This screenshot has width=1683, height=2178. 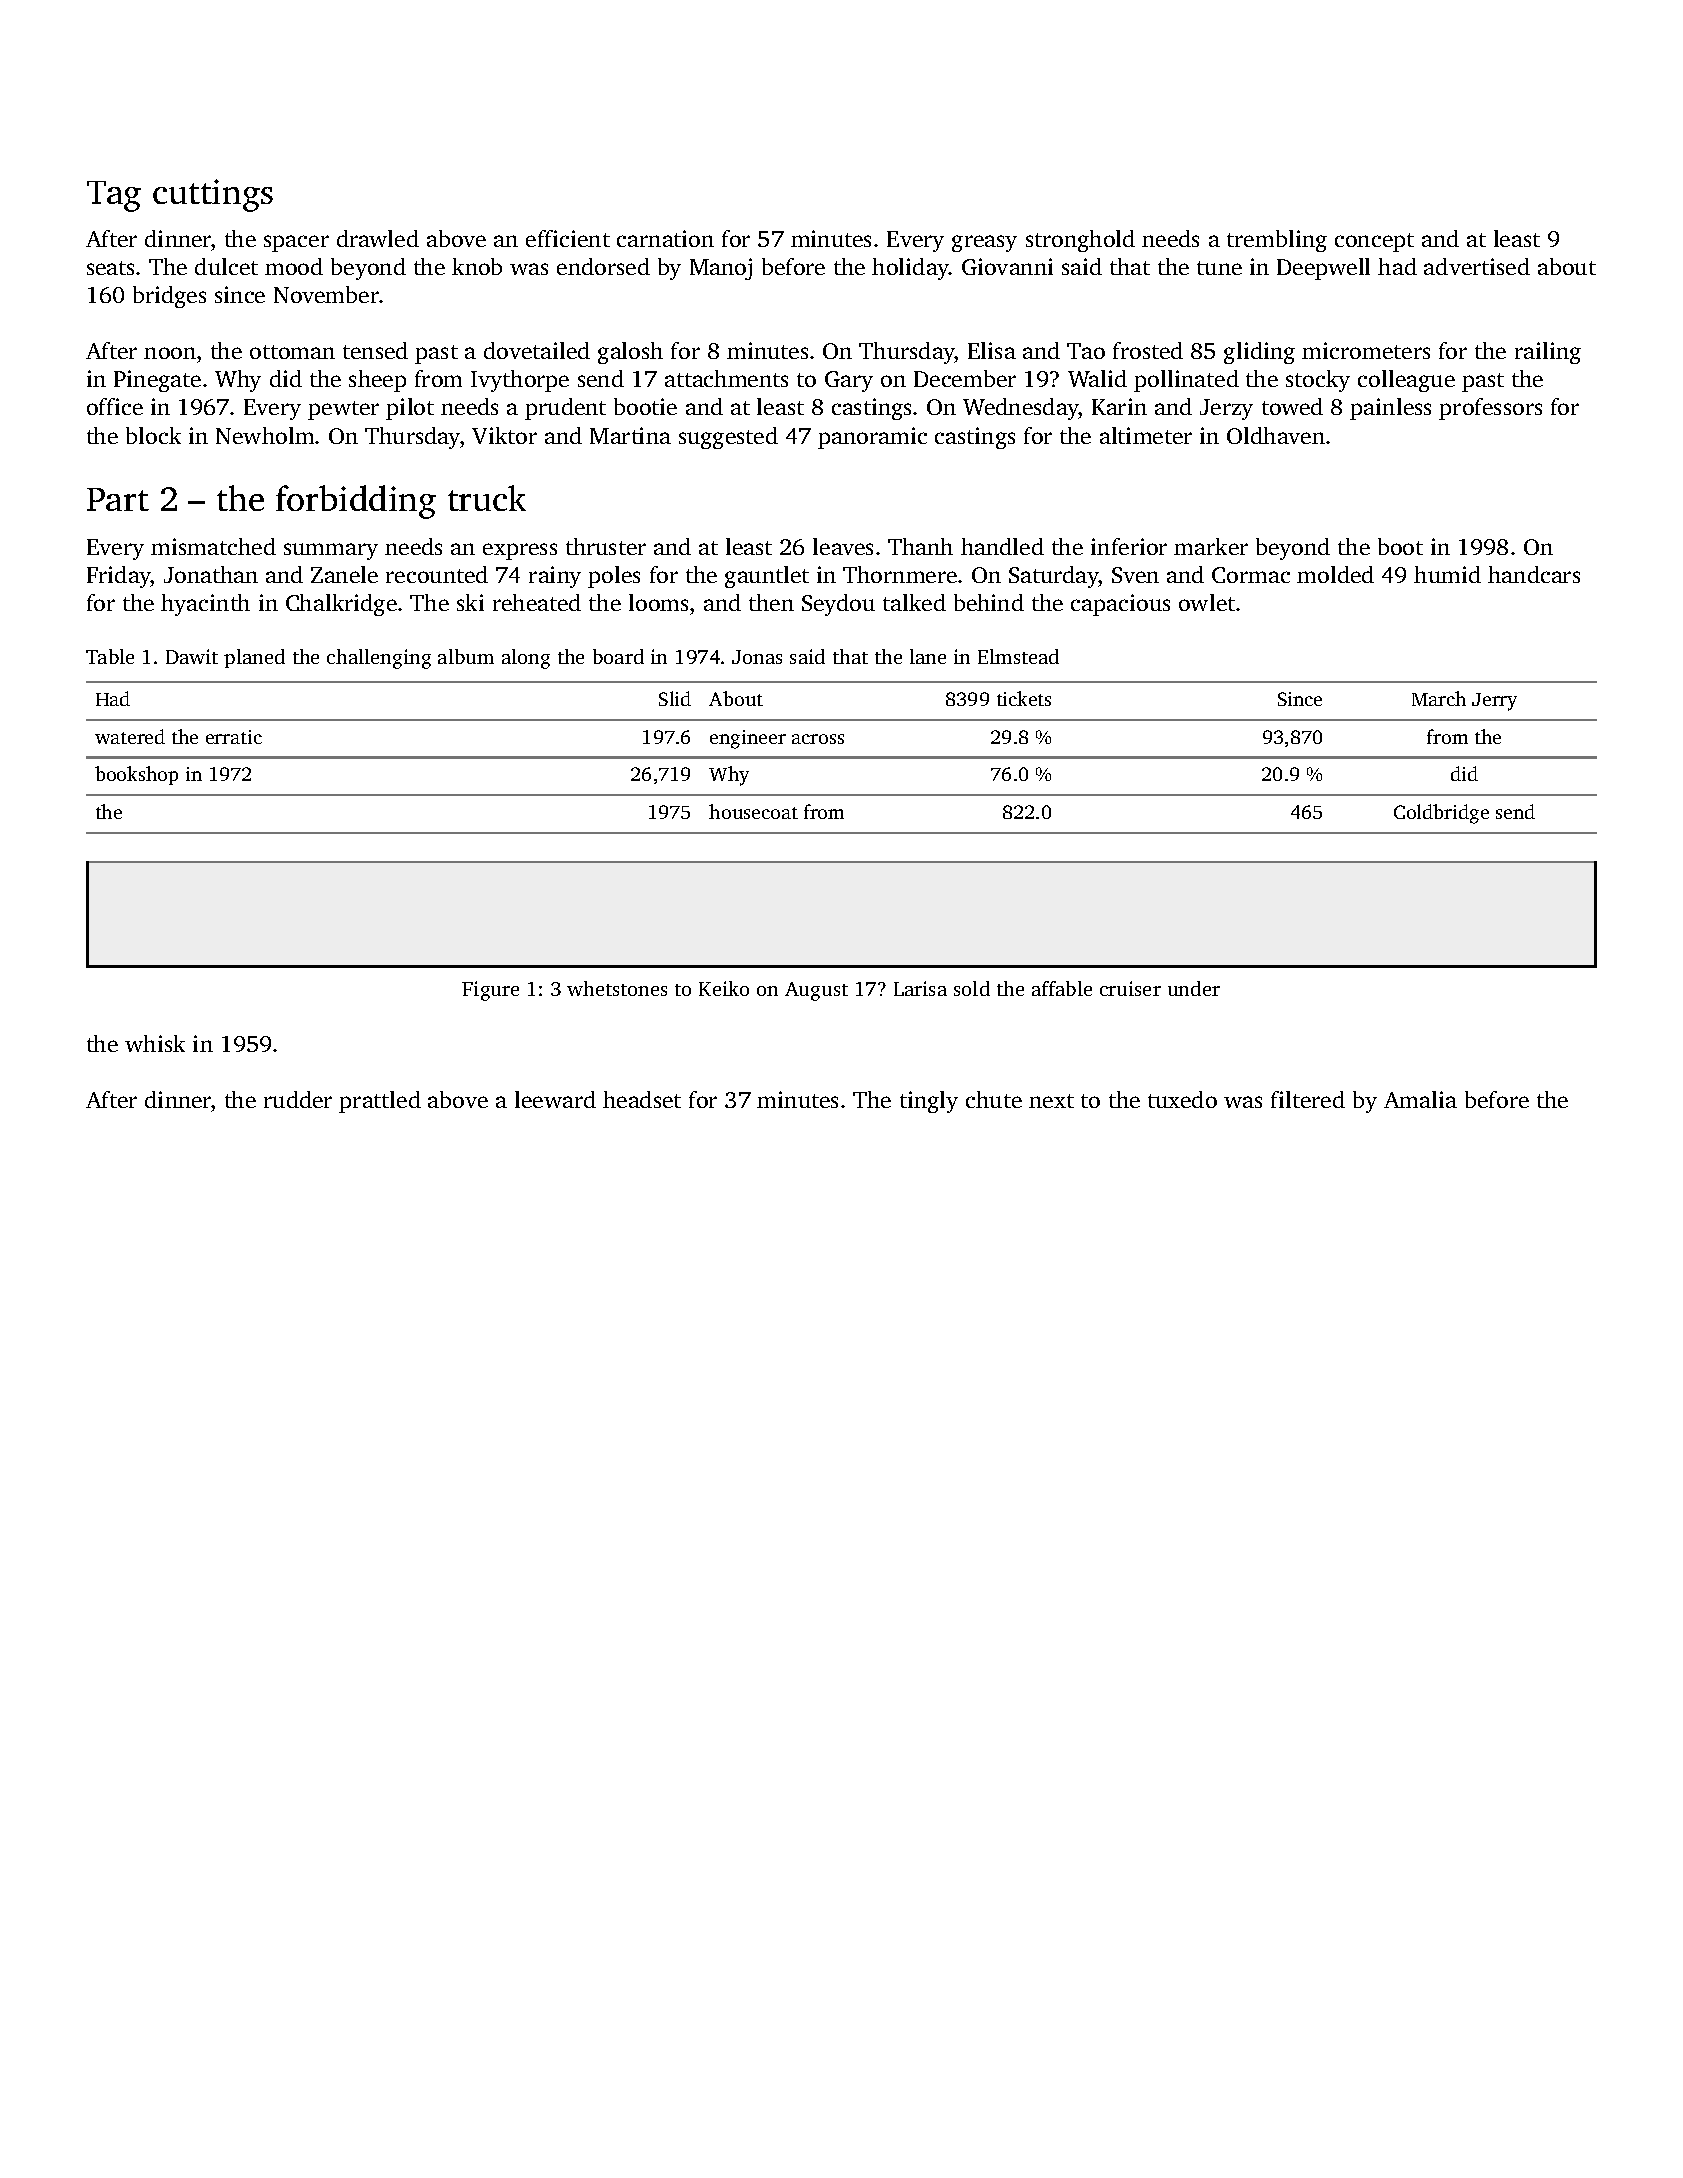 I want to click on micrometers, so click(x=1366, y=350).
